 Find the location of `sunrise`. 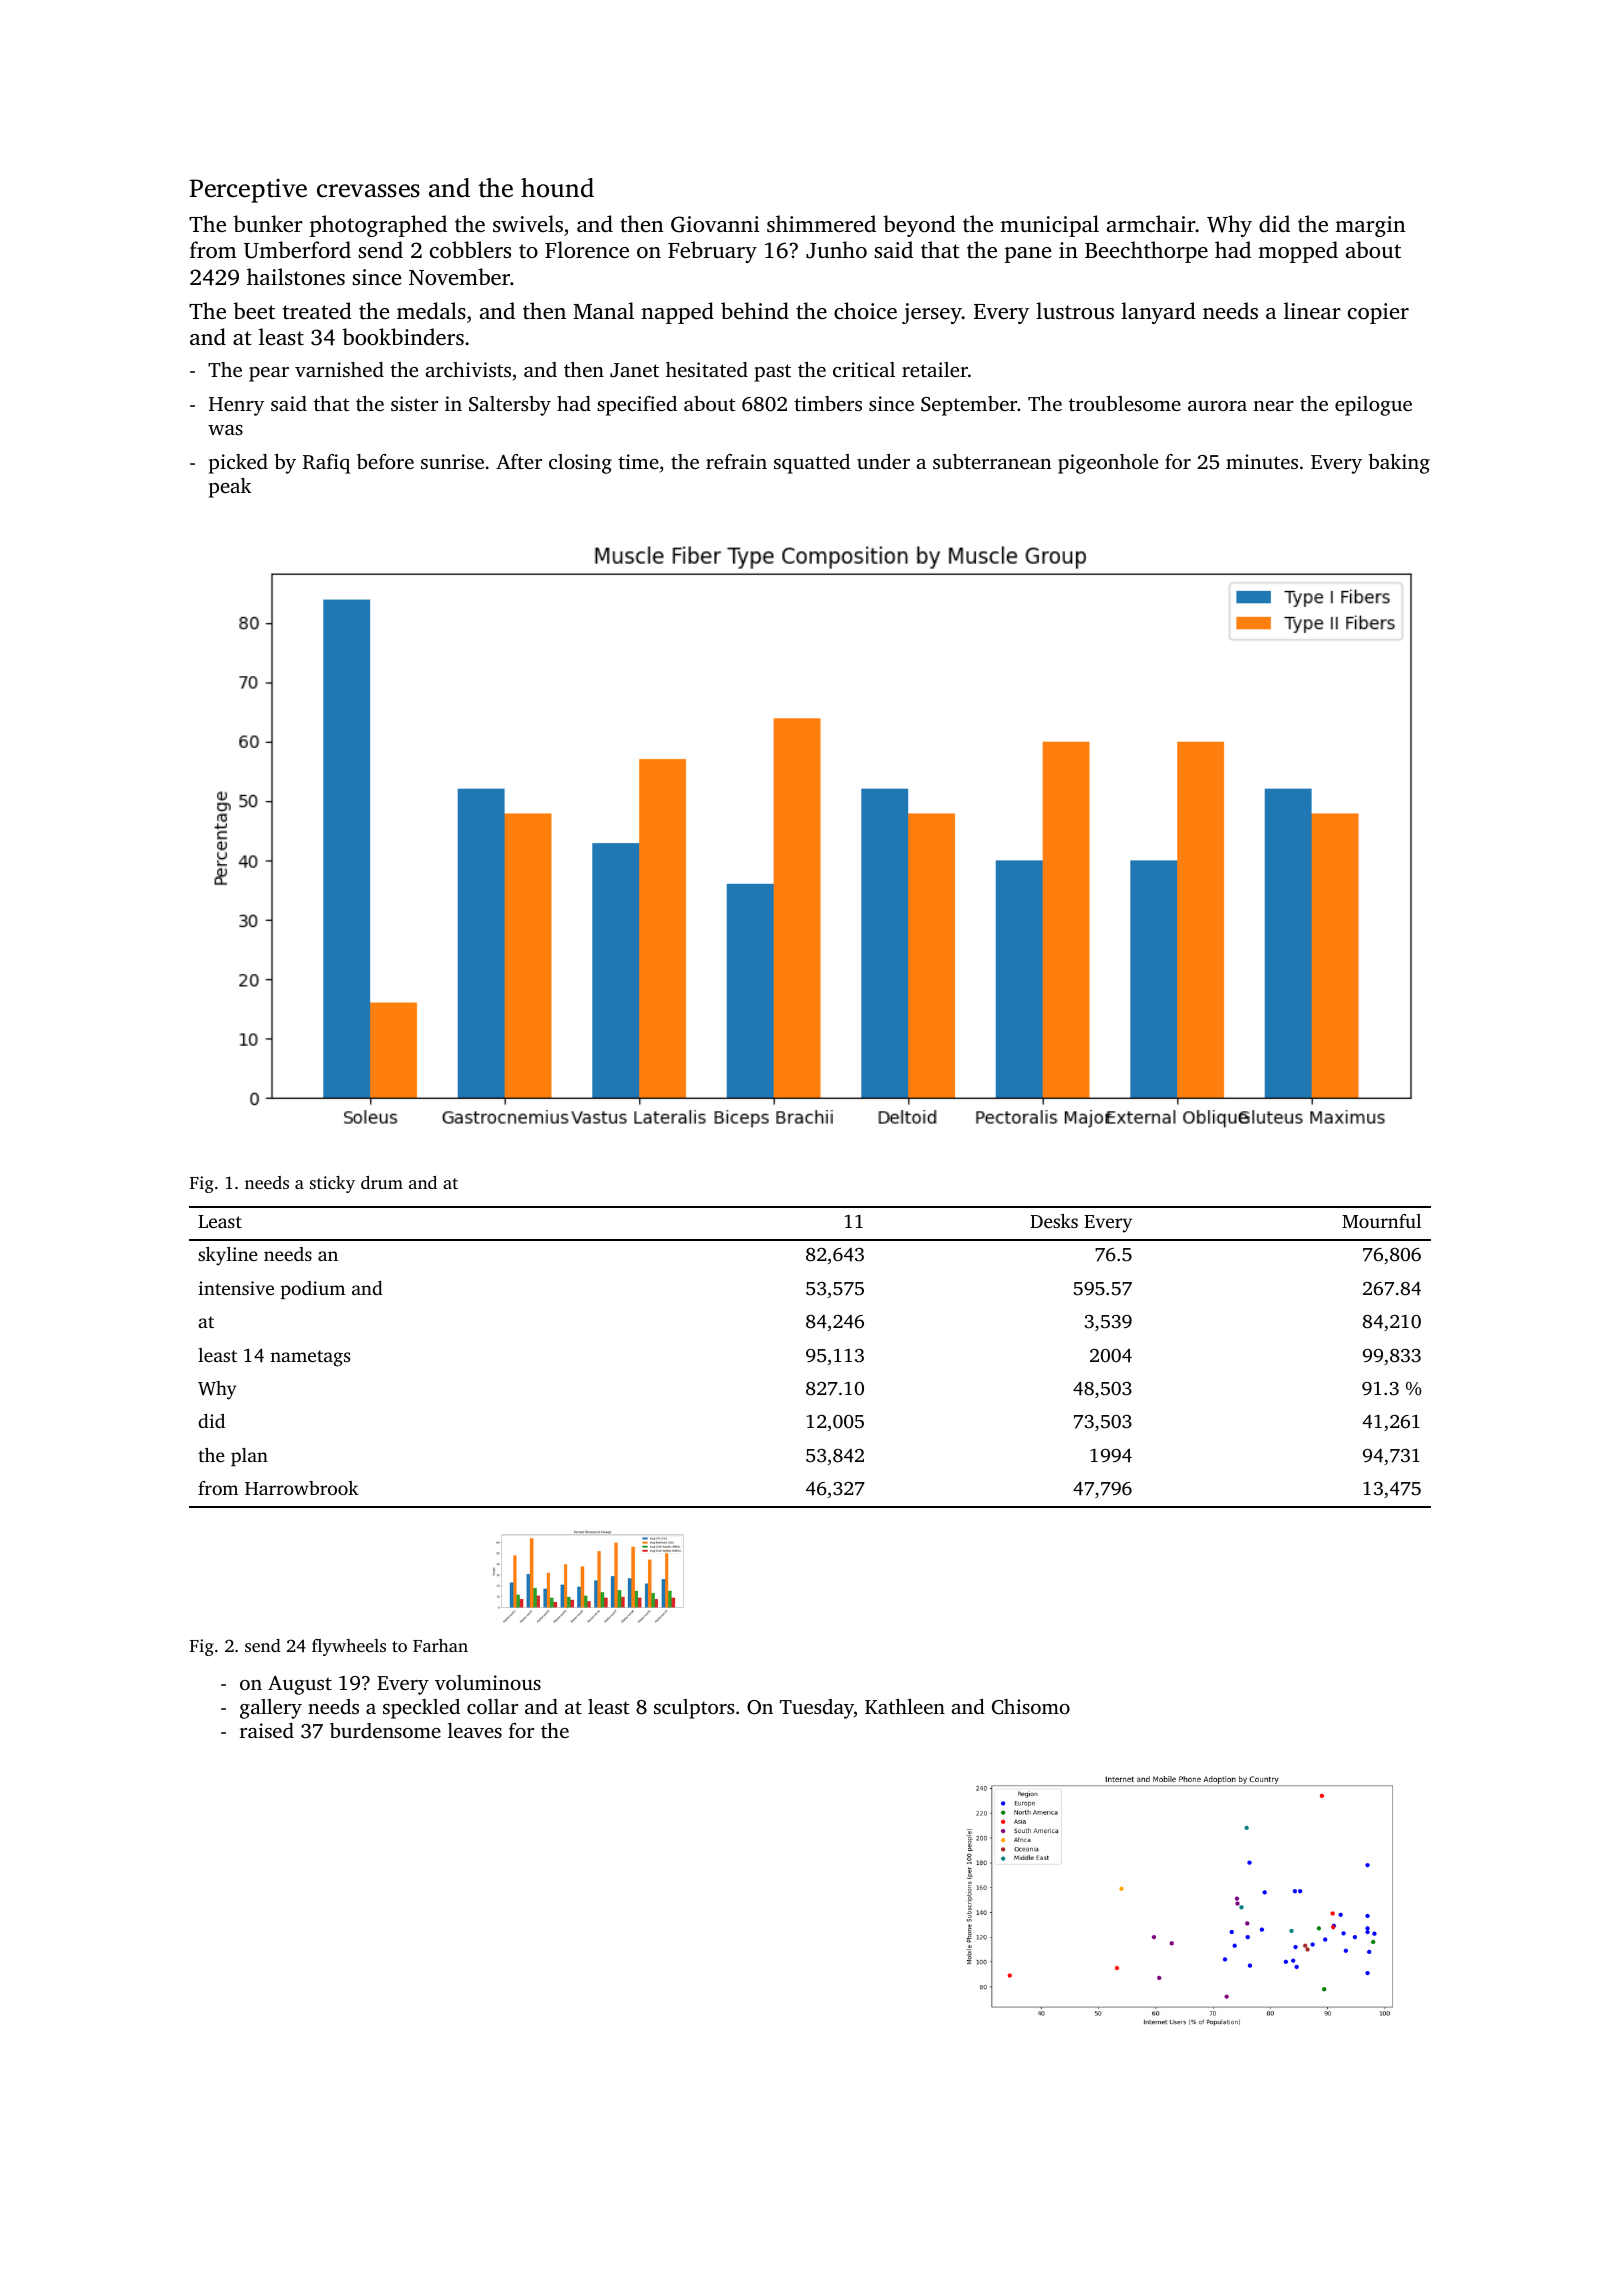

sunrise is located at coordinates (452, 461).
